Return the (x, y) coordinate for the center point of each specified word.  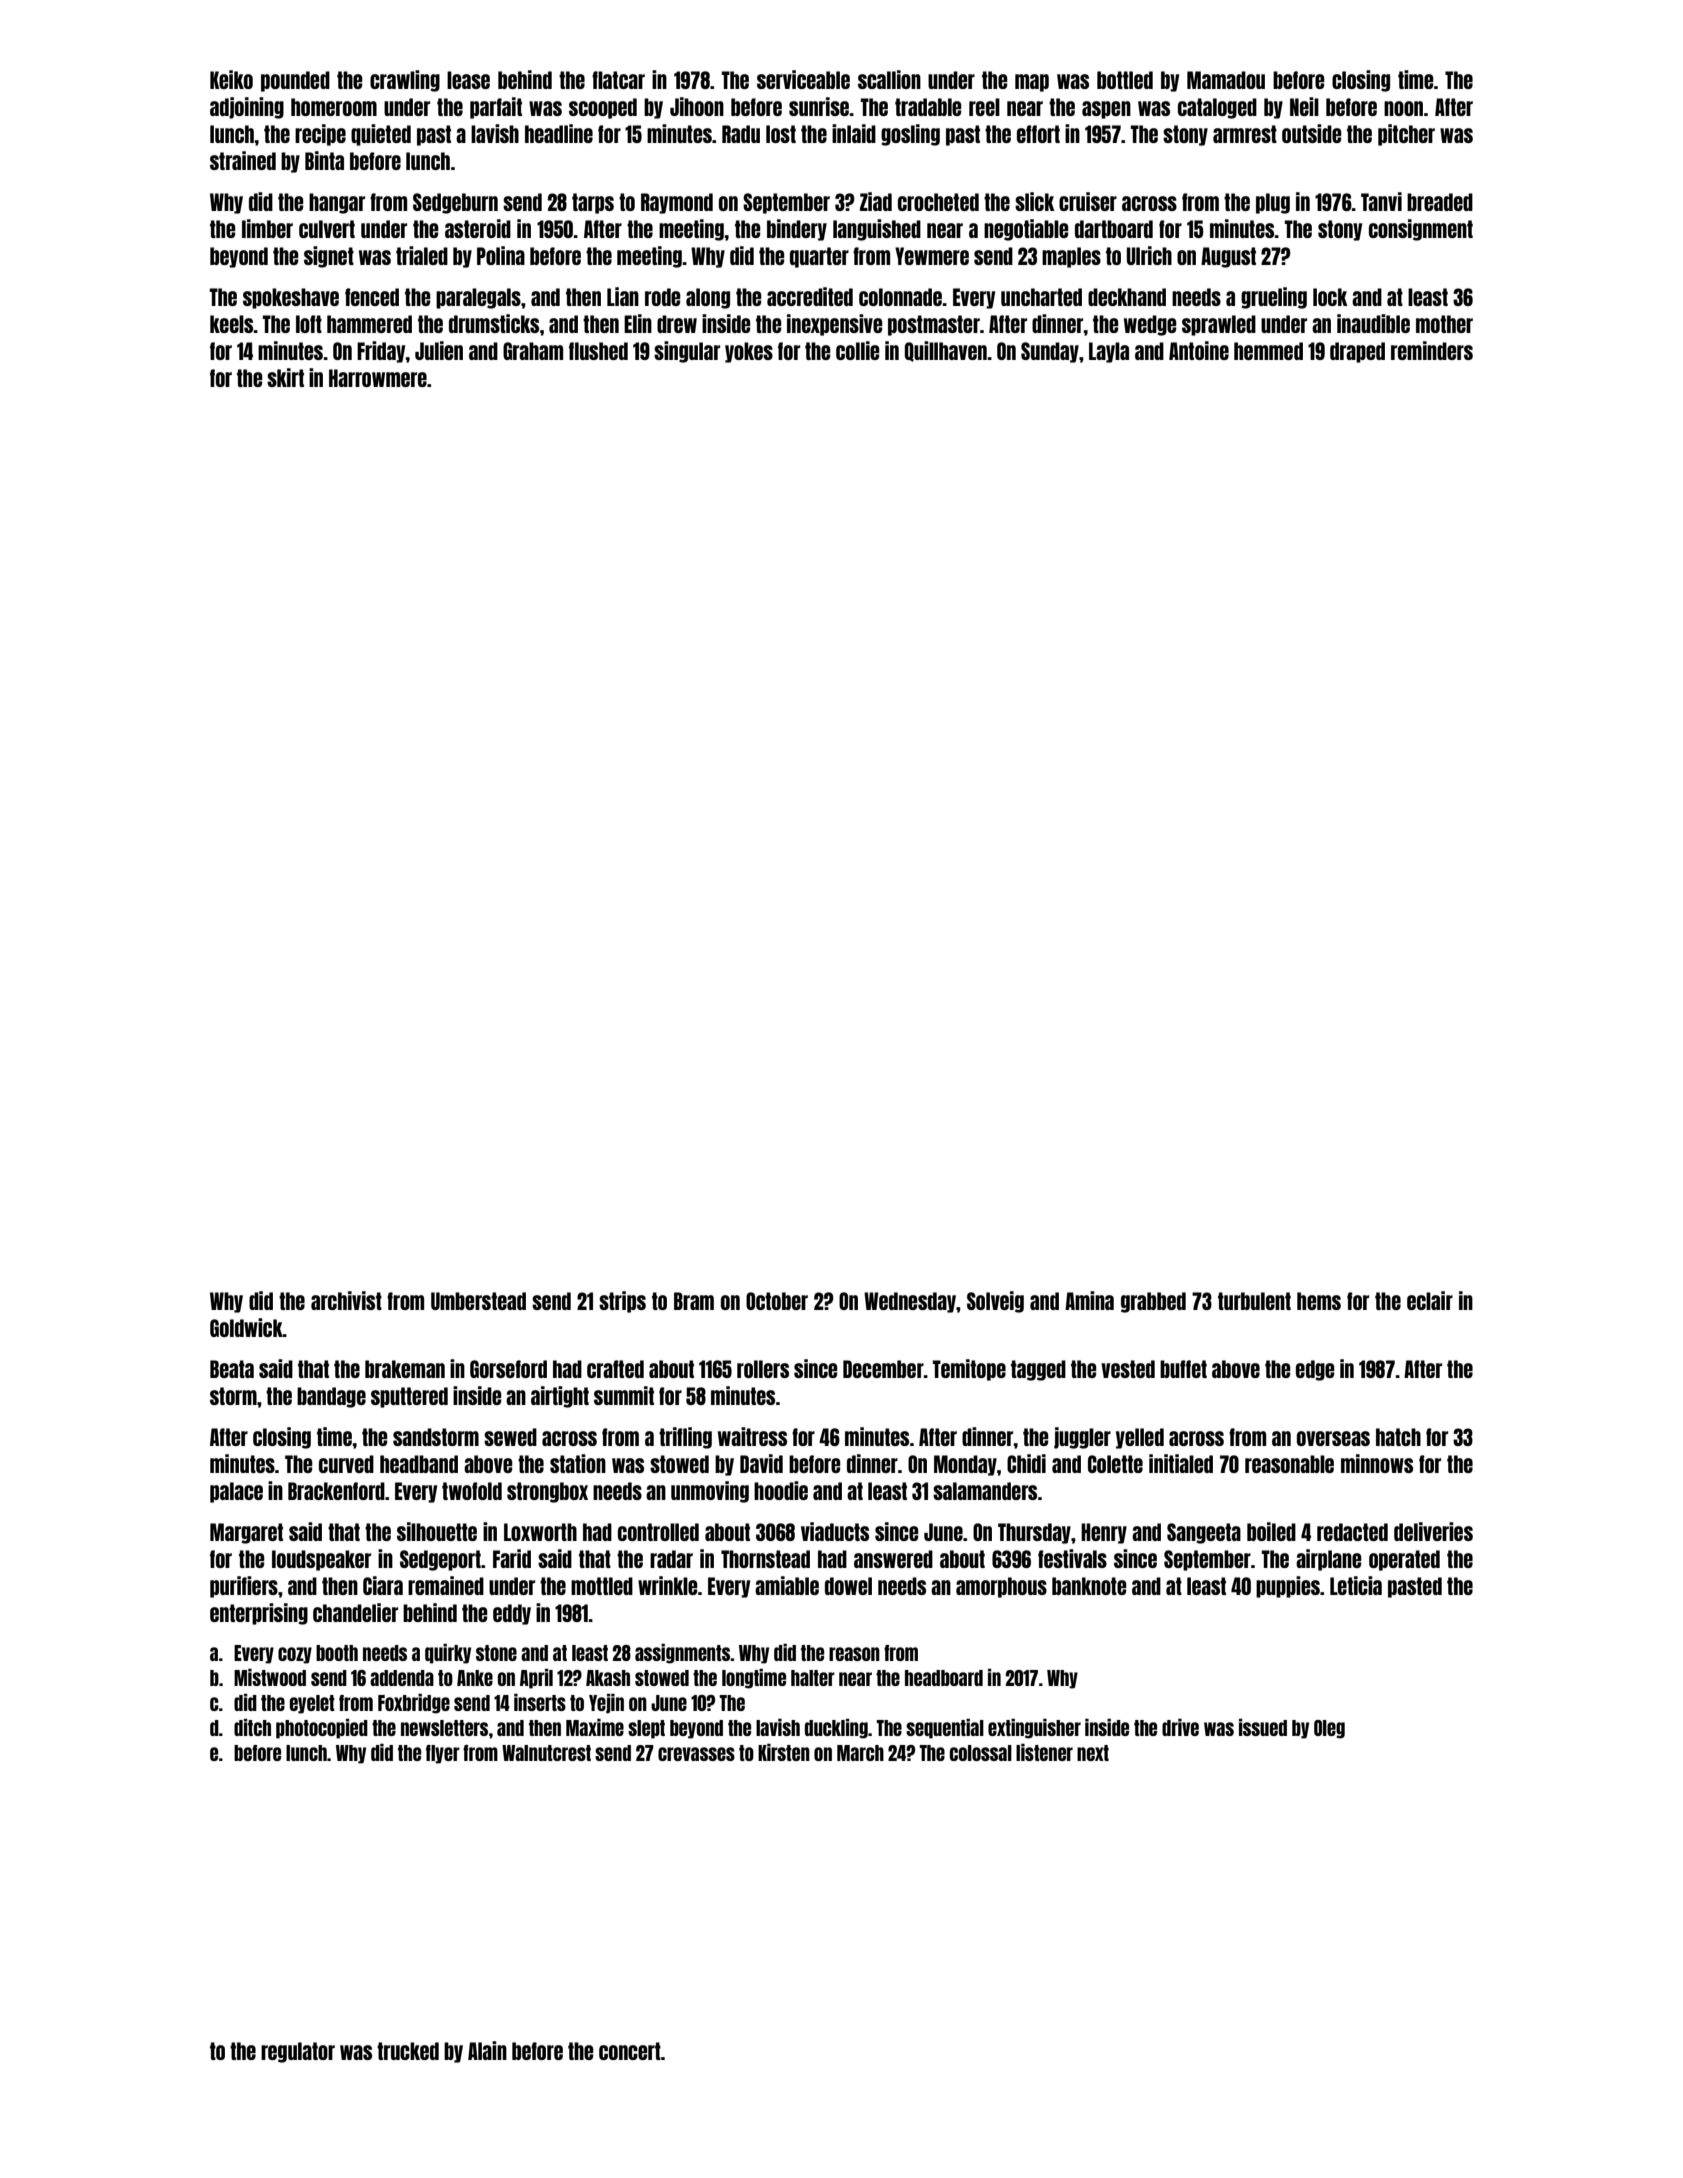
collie (858, 350)
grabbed (1153, 1302)
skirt (285, 377)
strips (622, 1302)
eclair (1430, 1300)
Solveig (995, 1302)
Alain (487, 2050)
